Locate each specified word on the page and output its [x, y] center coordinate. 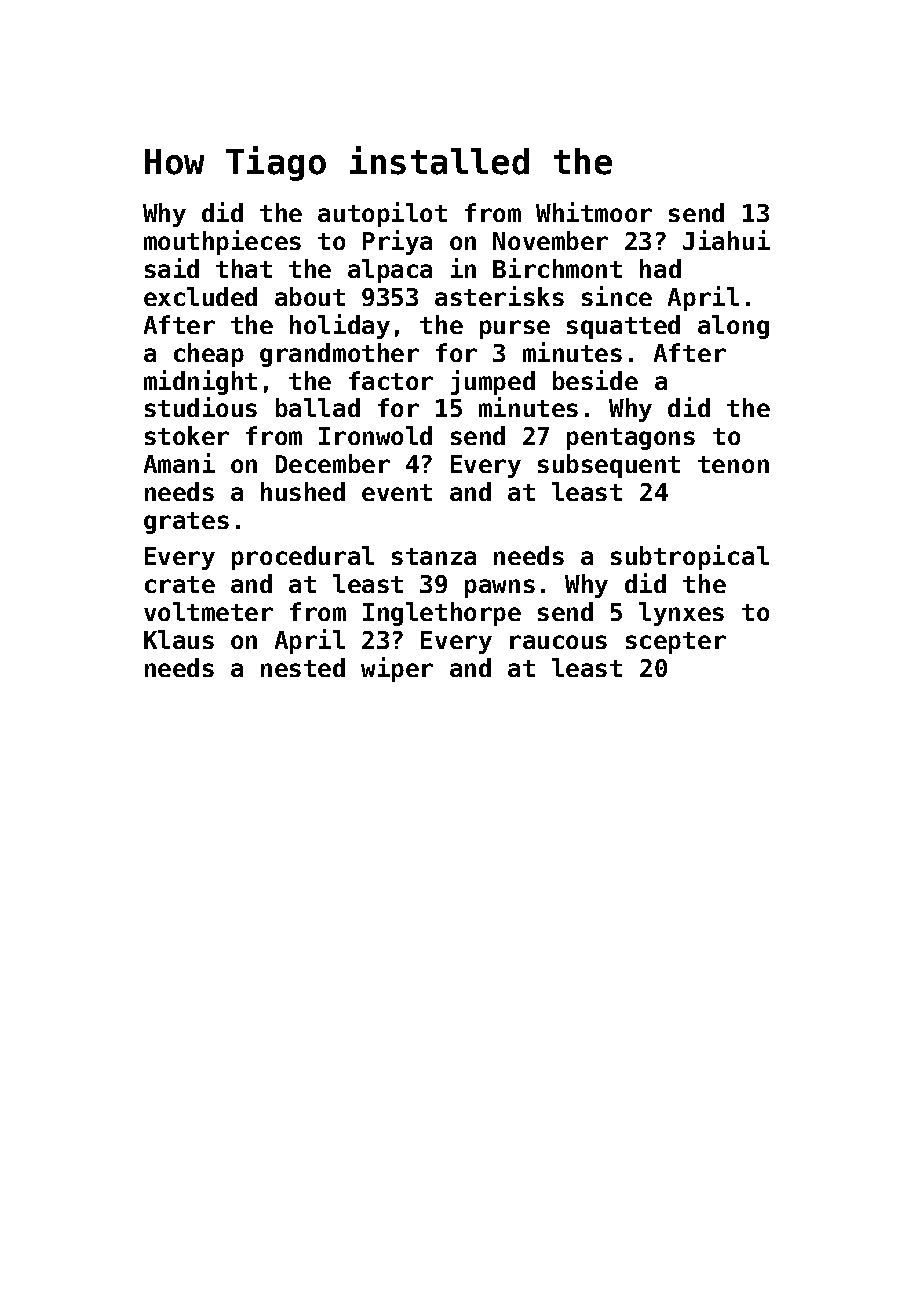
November [550, 240]
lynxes [681, 614]
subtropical [690, 557]
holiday [340, 326]
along [733, 327]
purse [515, 329]
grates [186, 523]
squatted [623, 327]
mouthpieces [222, 242]
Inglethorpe [442, 614]
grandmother [339, 355]
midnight [200, 382]
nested [303, 667]
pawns [500, 588]
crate [180, 584]
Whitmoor [594, 212]
